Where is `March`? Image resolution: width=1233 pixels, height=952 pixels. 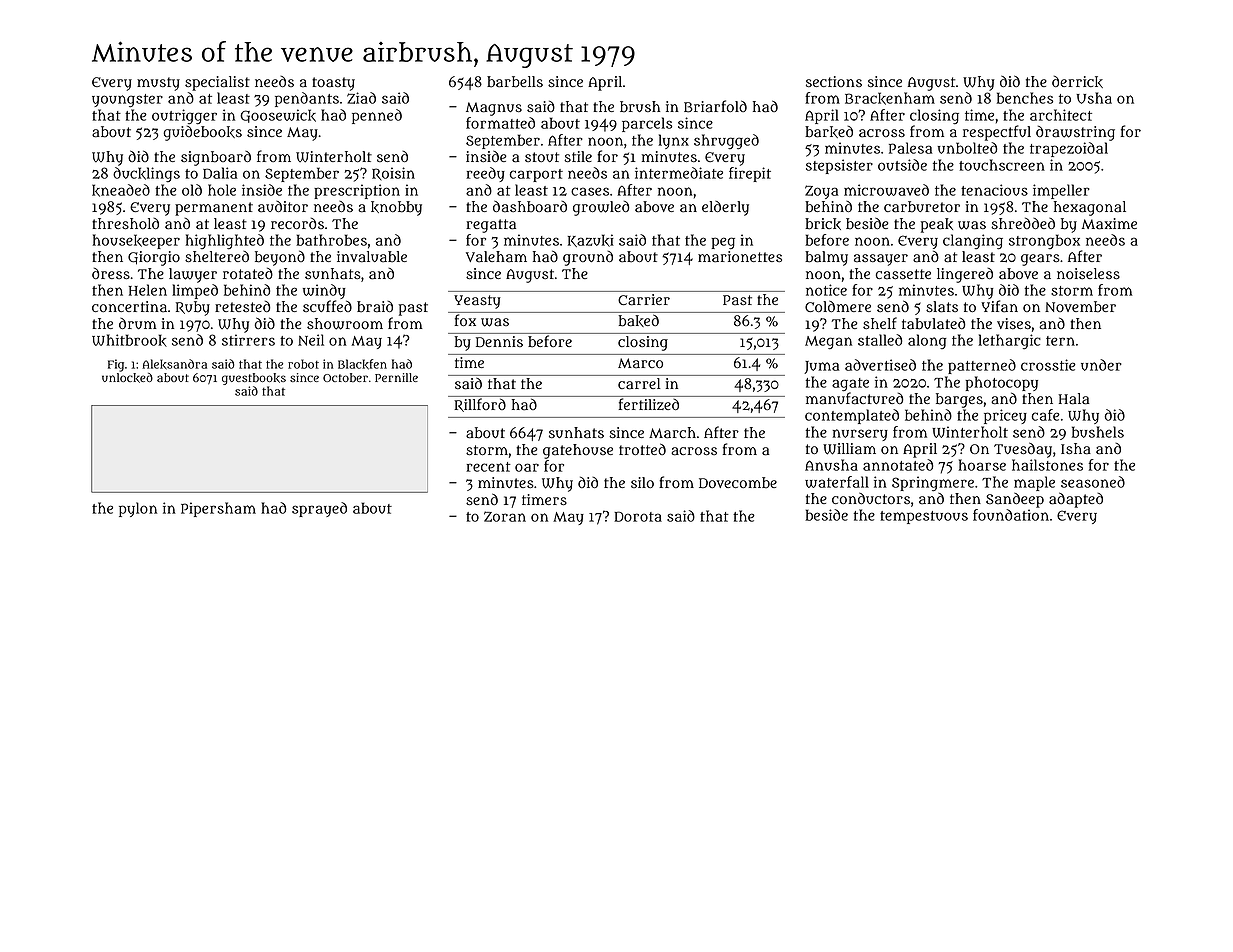 March is located at coordinates (672, 433).
